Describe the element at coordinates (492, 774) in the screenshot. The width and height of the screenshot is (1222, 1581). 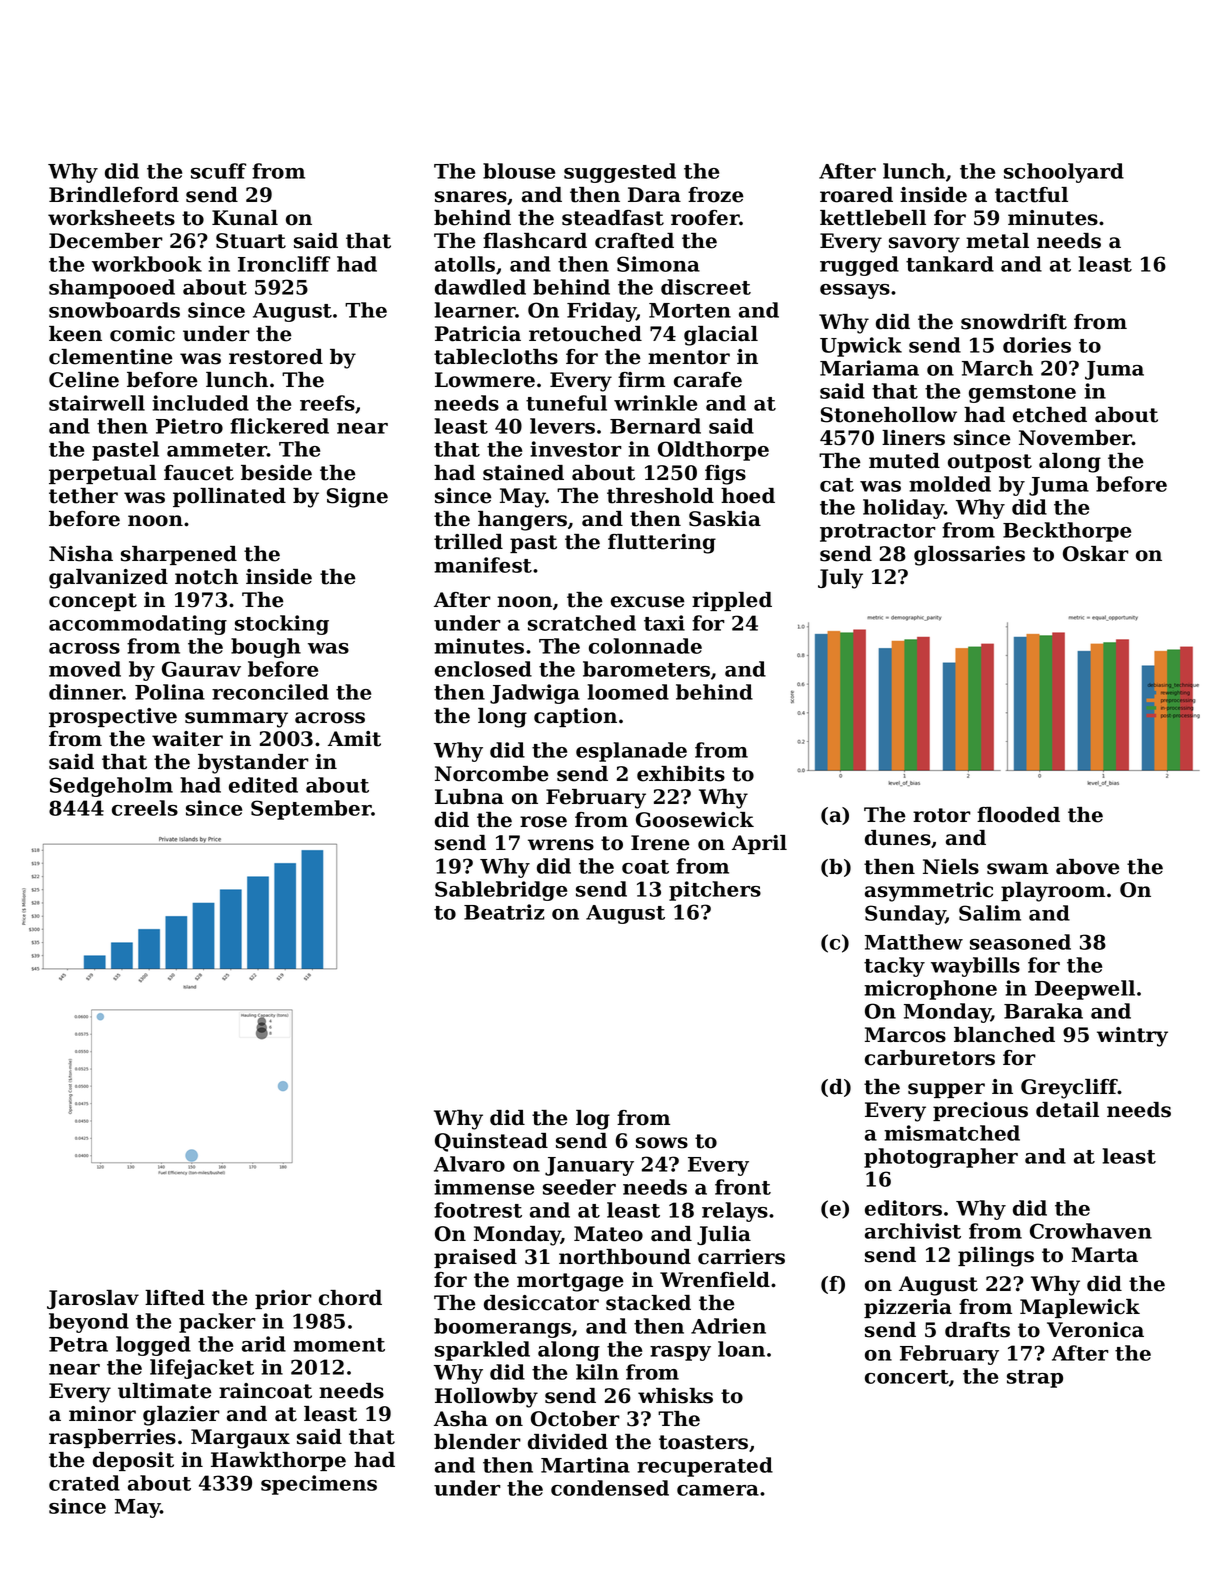
I see `Norcombe` at that location.
